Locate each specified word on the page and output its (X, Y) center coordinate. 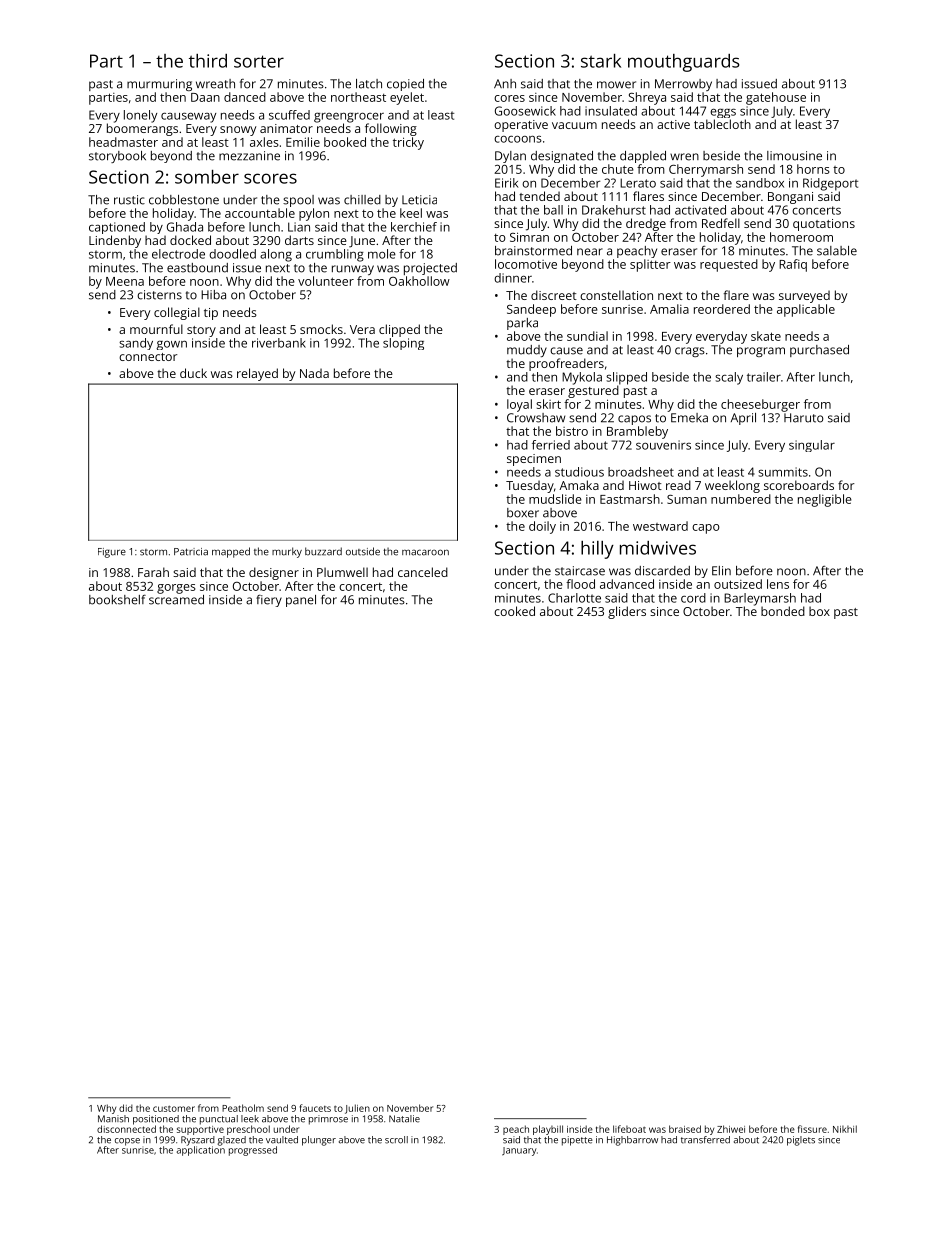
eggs (723, 113)
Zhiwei (731, 1129)
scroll (396, 1140)
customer (174, 1109)
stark (601, 61)
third (208, 61)
